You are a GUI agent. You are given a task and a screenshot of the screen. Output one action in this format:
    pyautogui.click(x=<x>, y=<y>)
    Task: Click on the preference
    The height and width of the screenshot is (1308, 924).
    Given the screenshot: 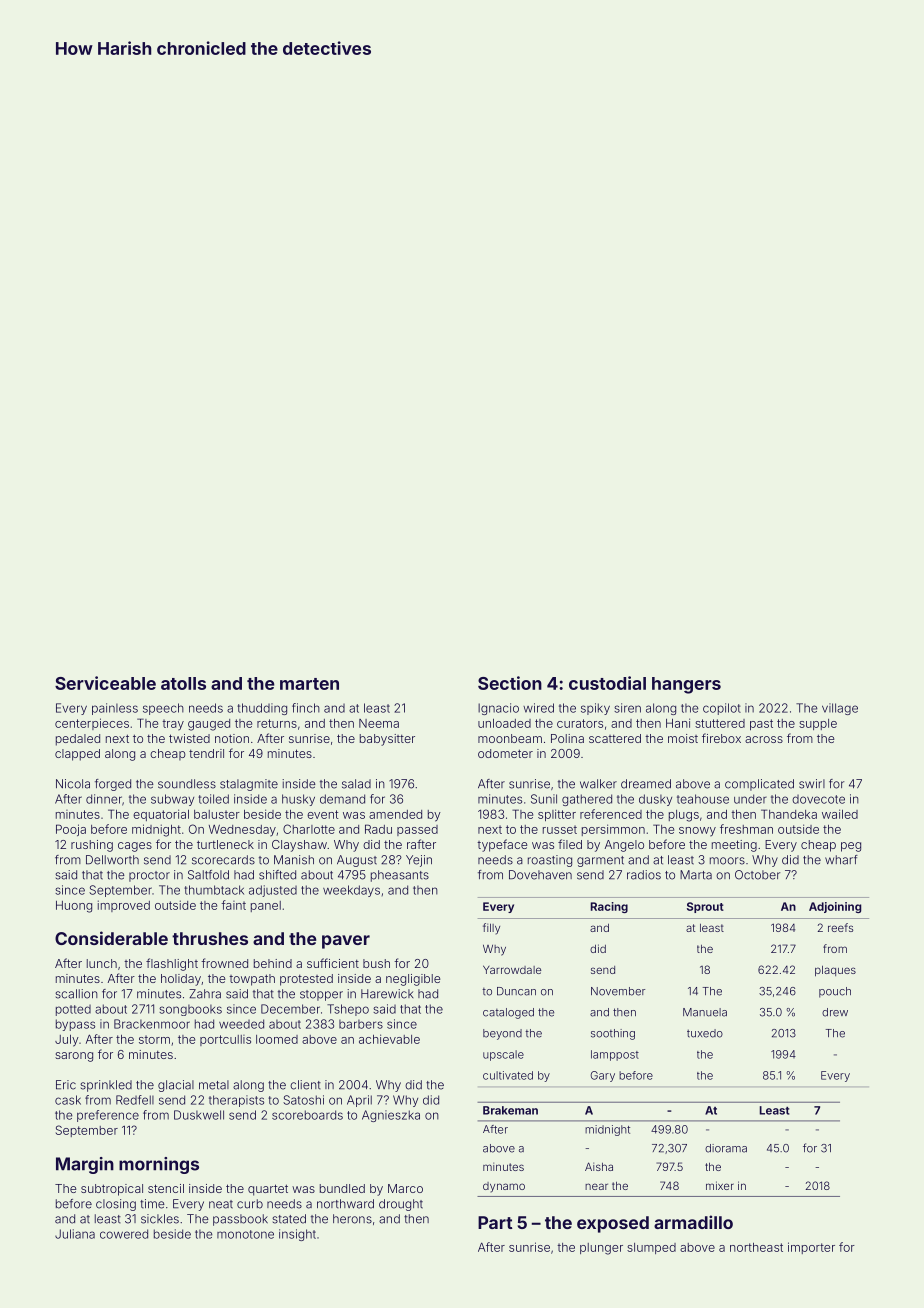 What is the action you would take?
    pyautogui.click(x=108, y=1116)
